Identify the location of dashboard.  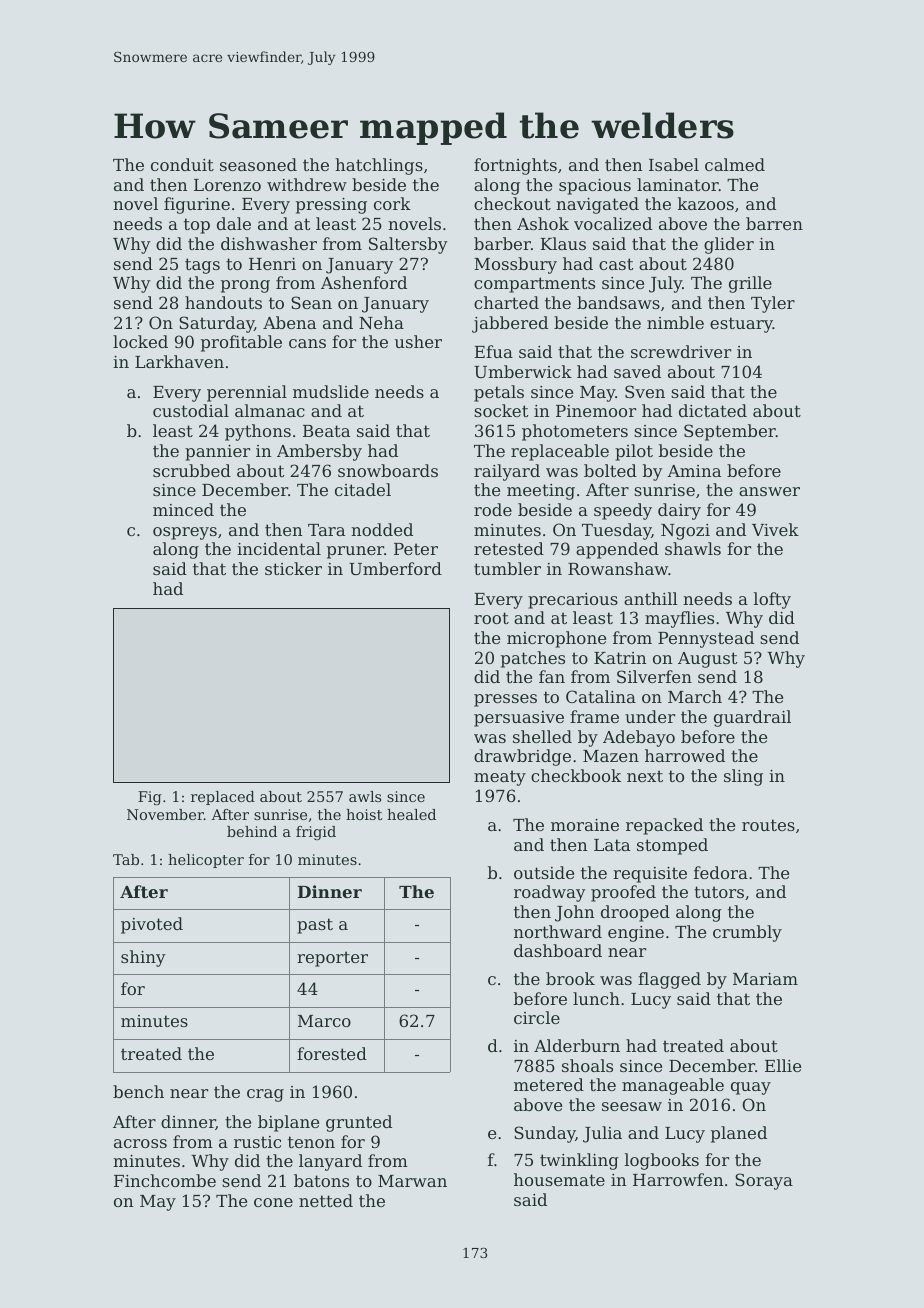
(558, 950).
